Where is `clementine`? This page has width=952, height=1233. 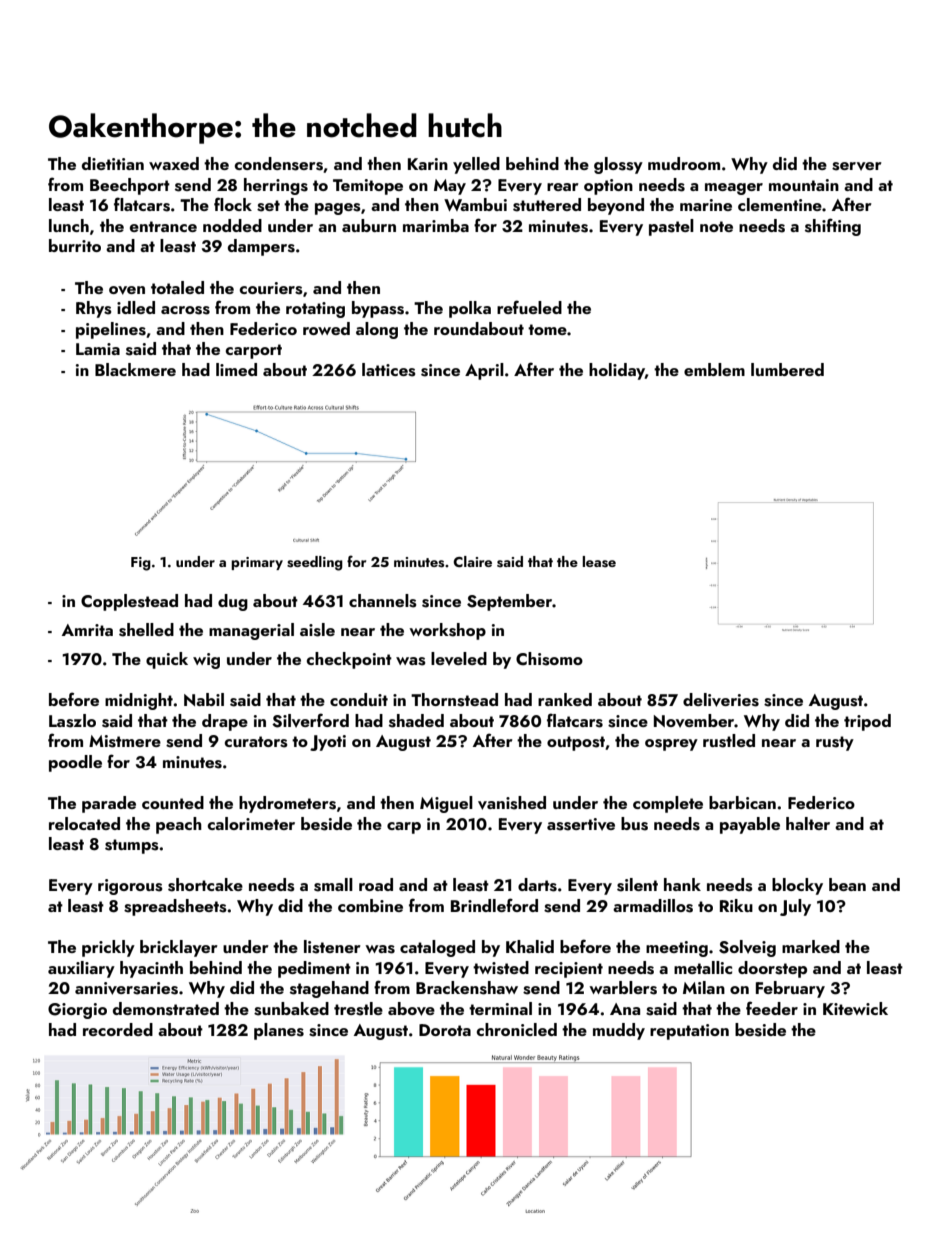
clementine is located at coordinates (780, 204).
